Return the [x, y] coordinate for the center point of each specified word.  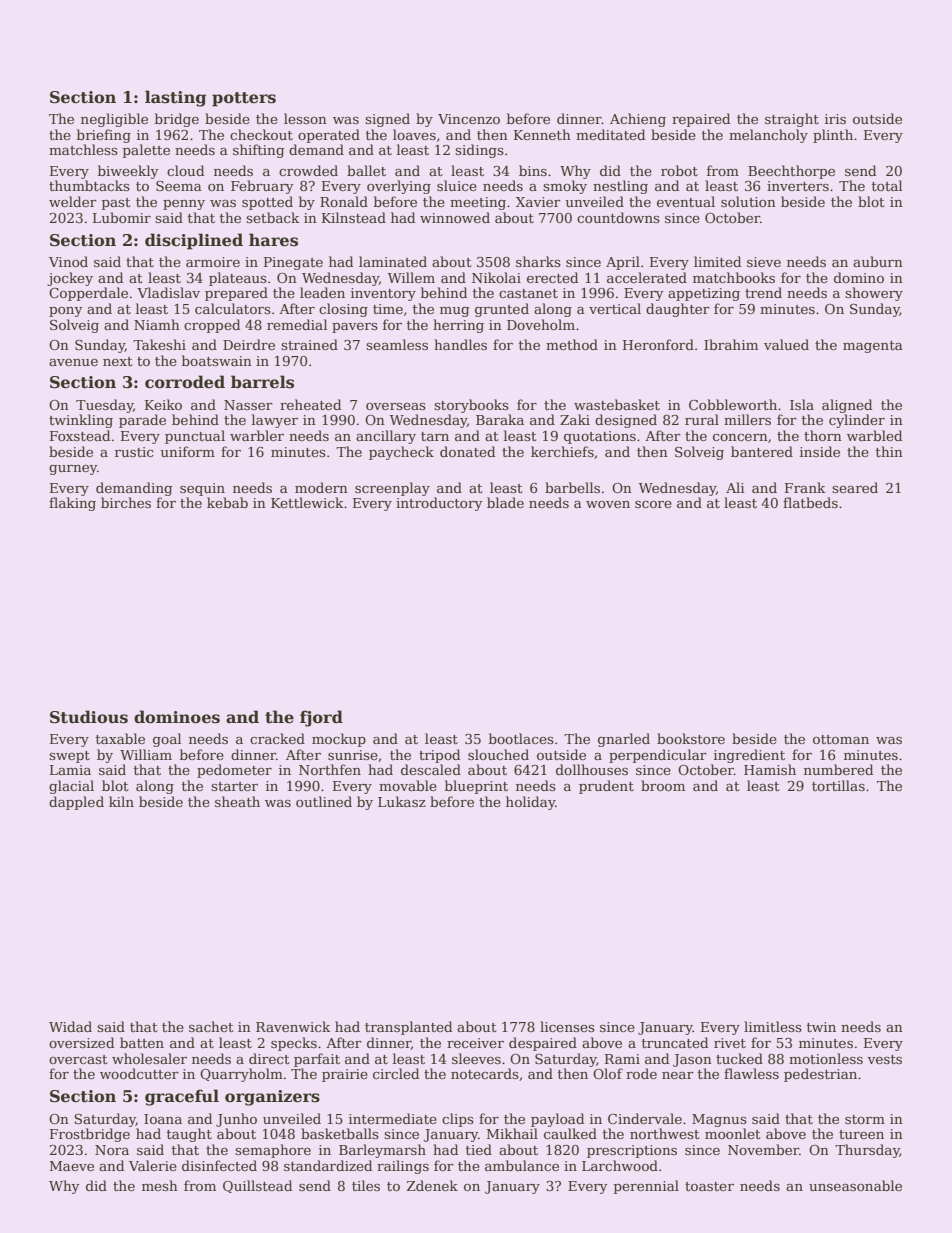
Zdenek [432, 1185]
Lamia [70, 770]
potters [244, 99]
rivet [730, 1043]
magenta [873, 347]
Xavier [538, 202]
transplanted [408, 1028]
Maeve [71, 1166]
